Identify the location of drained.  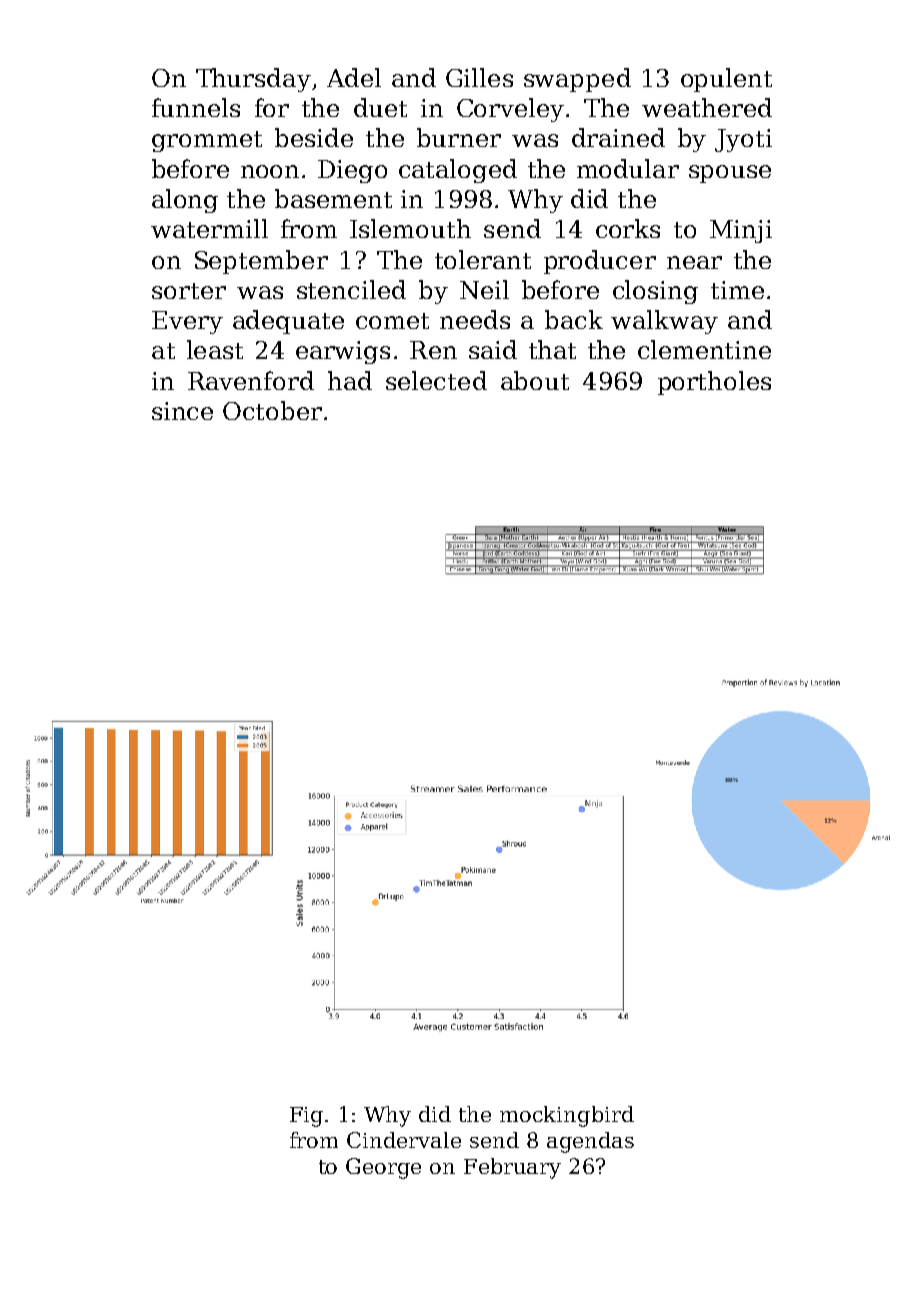
(618, 137).
